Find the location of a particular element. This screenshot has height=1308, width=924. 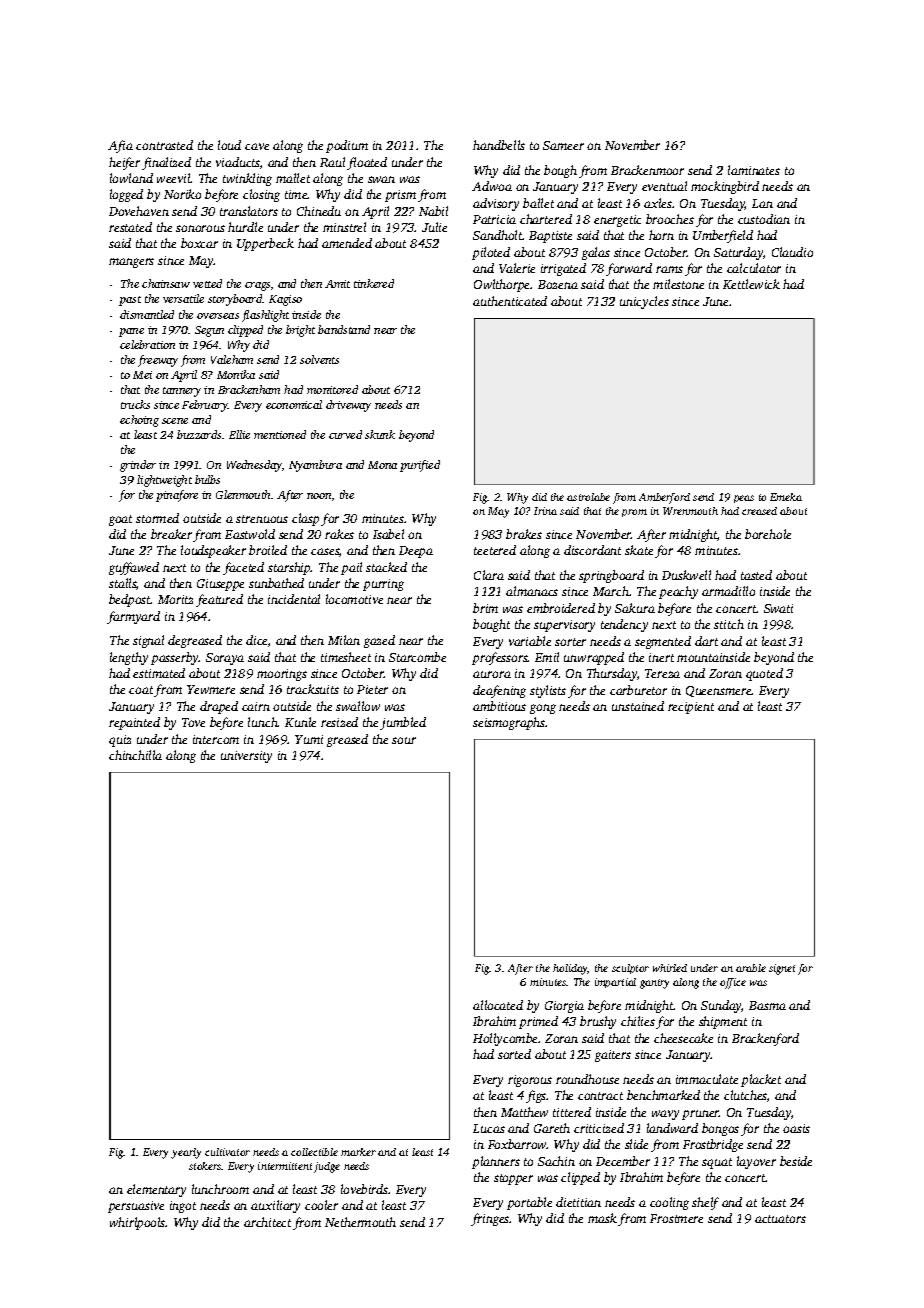

whirlpools is located at coordinates (138, 1223).
